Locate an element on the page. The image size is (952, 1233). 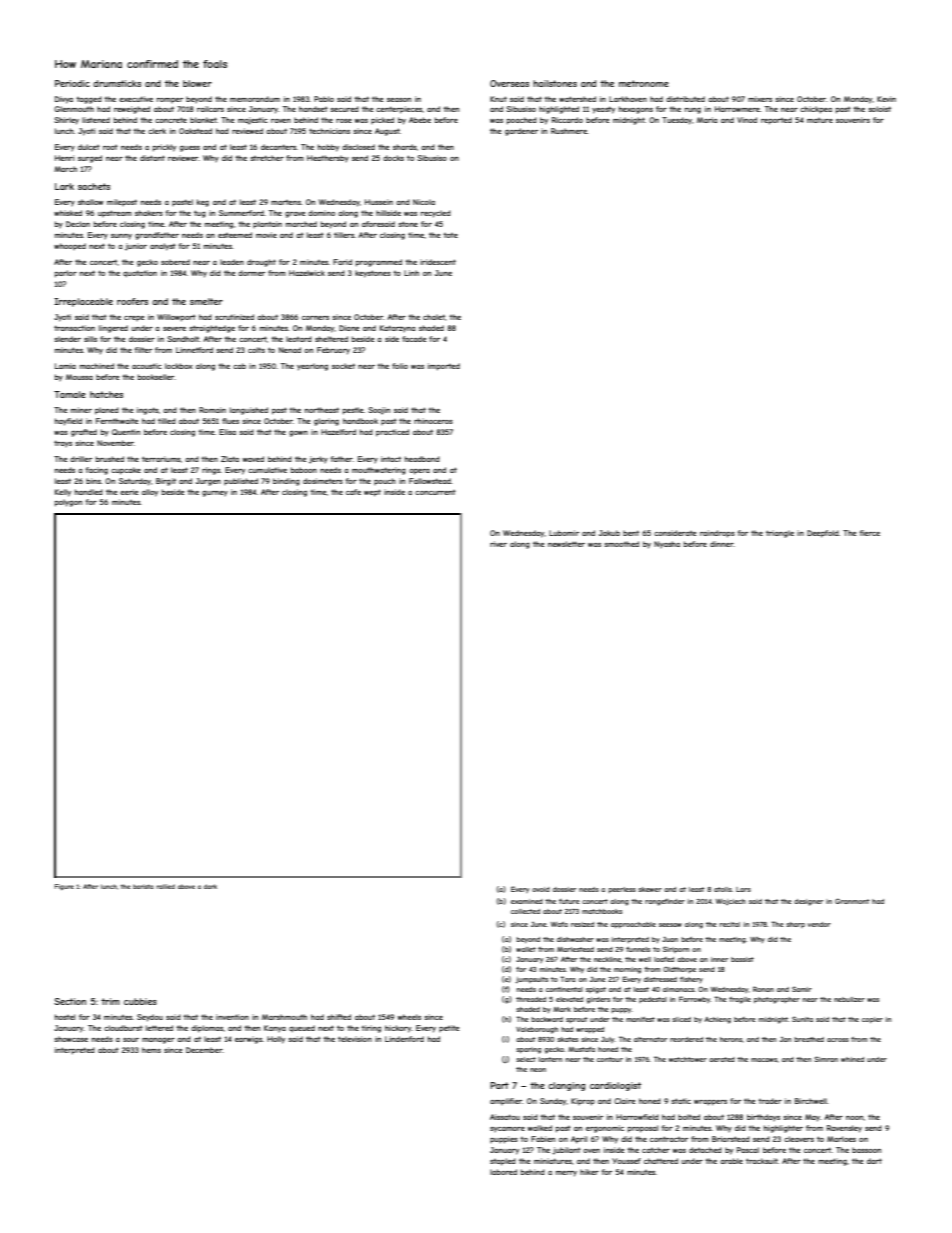
Jakub is located at coordinates (609, 533).
